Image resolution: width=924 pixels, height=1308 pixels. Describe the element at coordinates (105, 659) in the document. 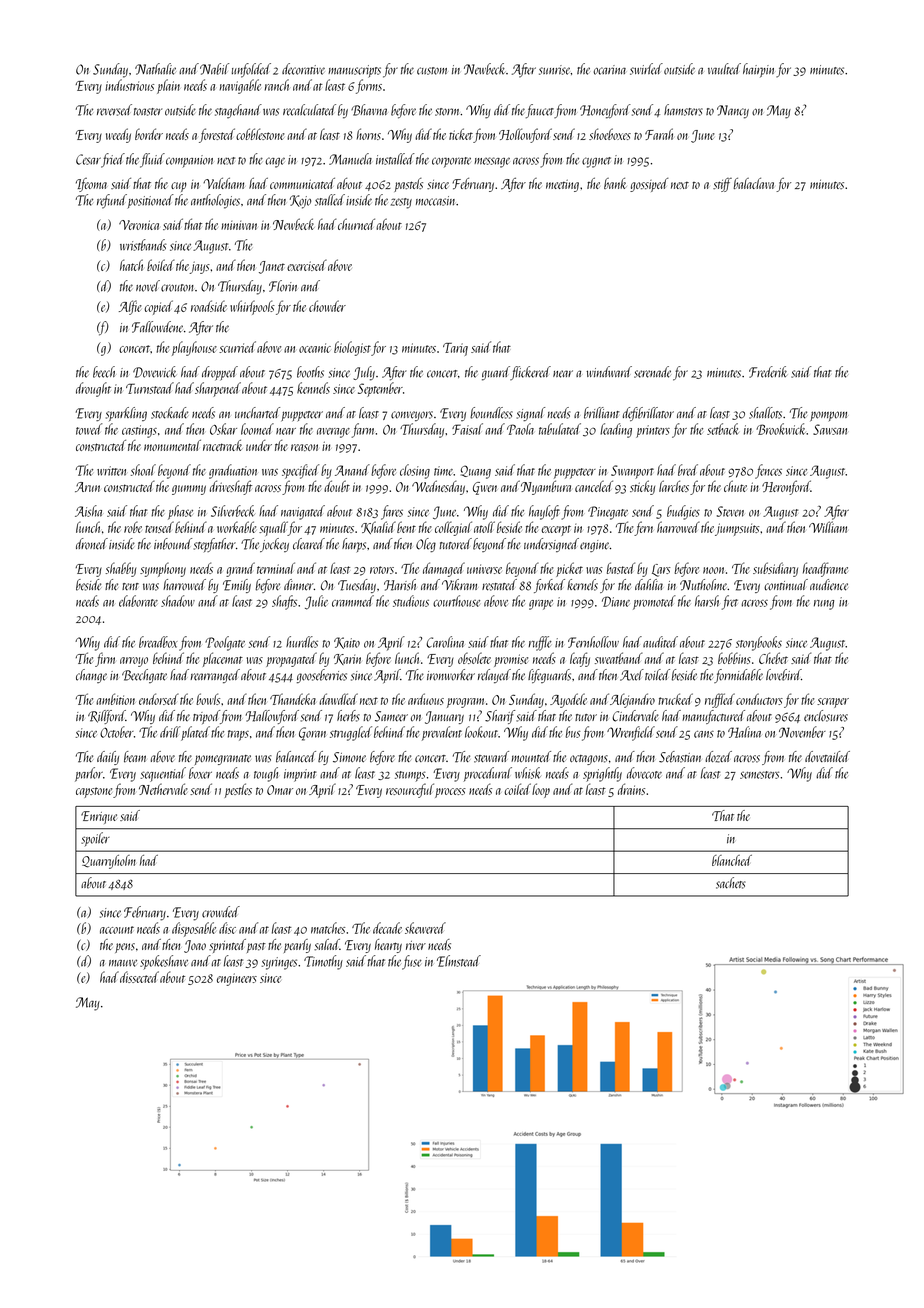

I see `firm` at that location.
